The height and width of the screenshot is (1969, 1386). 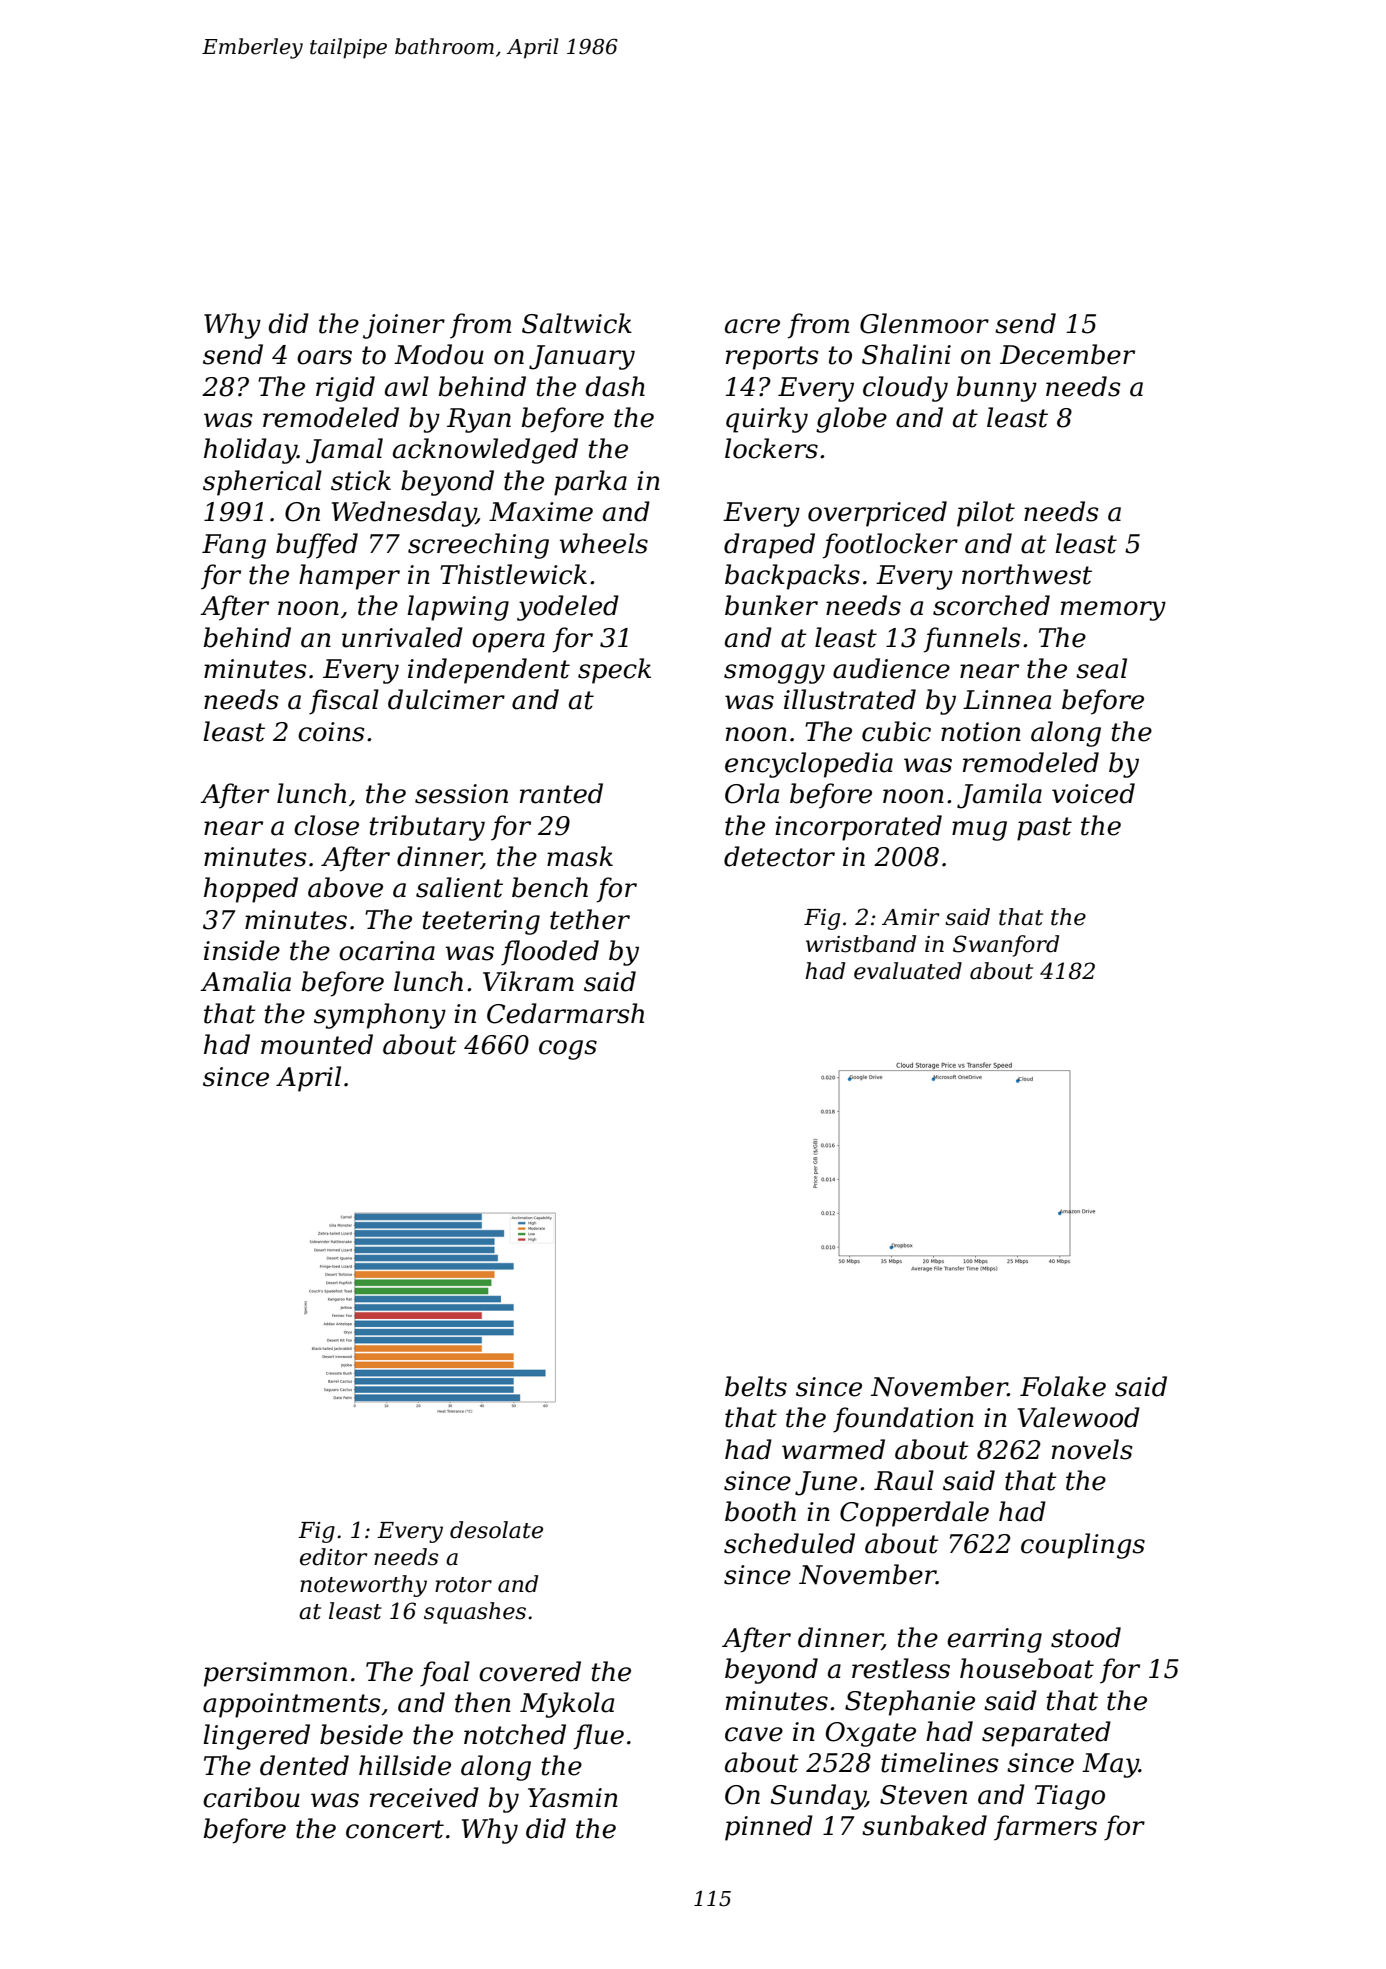 What do you see at coordinates (760, 1511) in the screenshot?
I see `booth` at bounding box center [760, 1511].
